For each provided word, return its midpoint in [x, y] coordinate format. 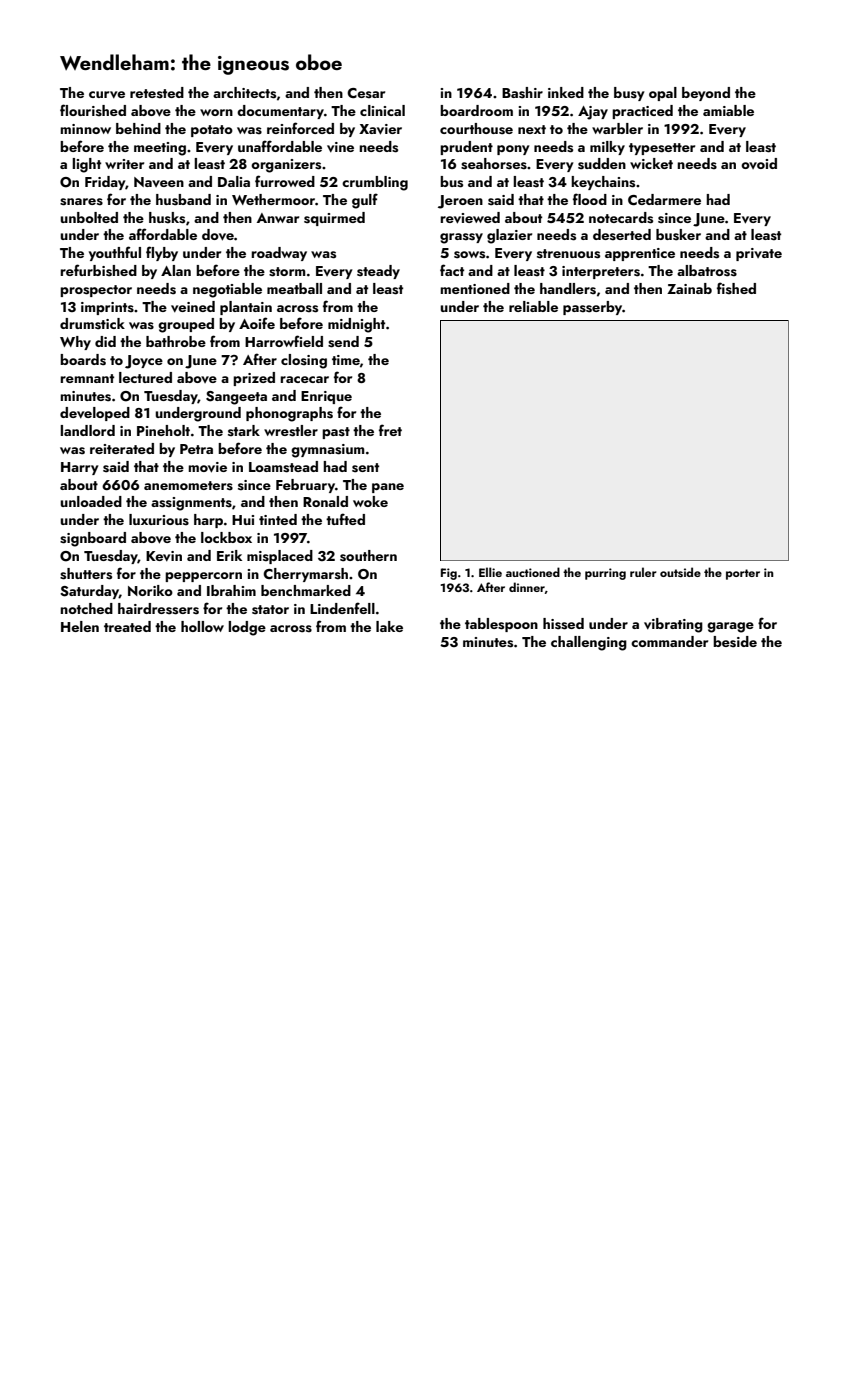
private [759, 254]
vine [340, 147]
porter [743, 574]
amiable [728, 110]
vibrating [673, 625]
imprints [107, 308]
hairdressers [158, 609]
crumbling [375, 183]
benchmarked [306, 590]
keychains [603, 183]
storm [287, 272]
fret [390, 430]
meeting [160, 149]
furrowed [285, 181]
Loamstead [283, 467]
